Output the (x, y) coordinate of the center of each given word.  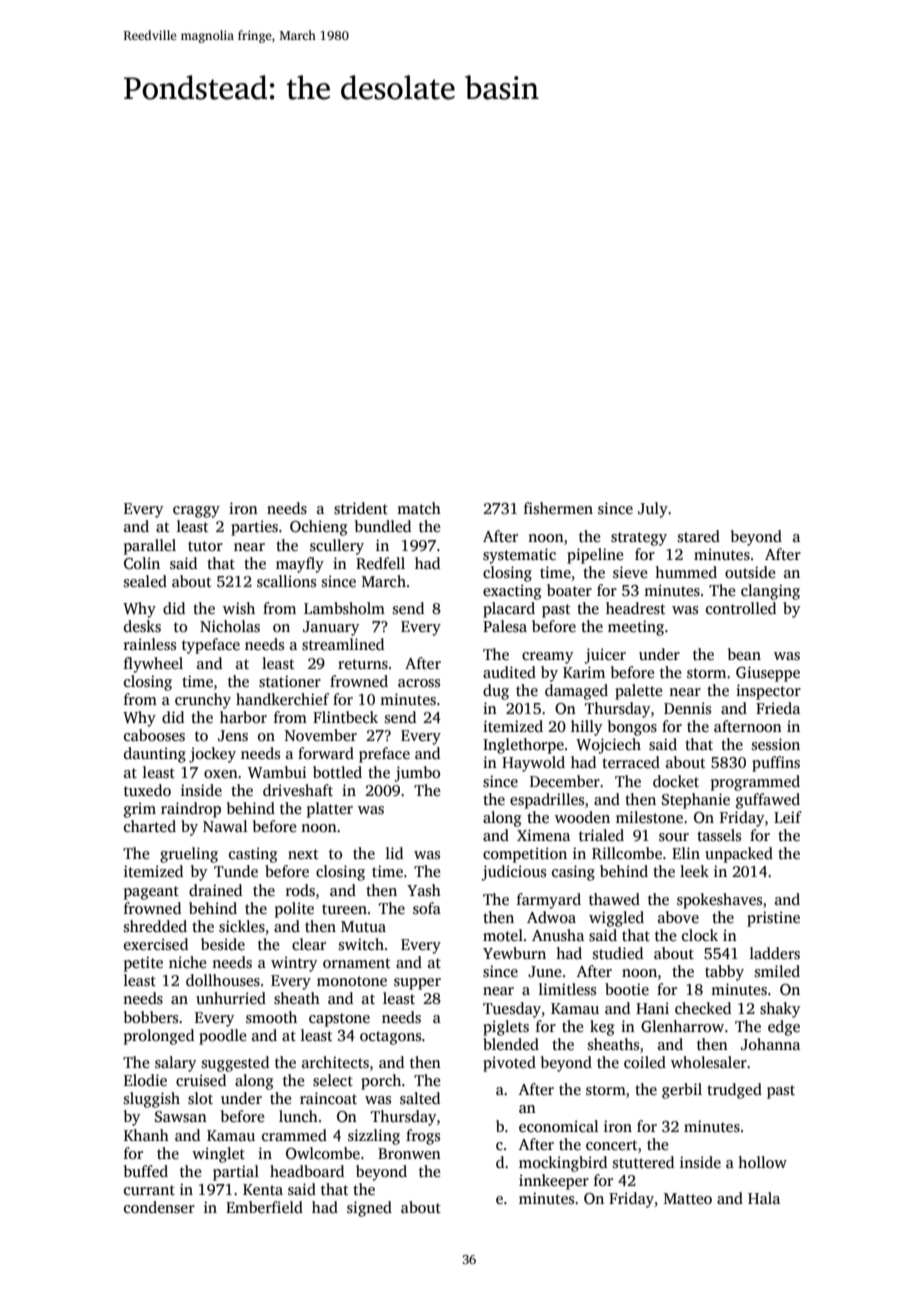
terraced (631, 762)
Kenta (263, 1189)
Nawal (225, 826)
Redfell (380, 563)
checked (703, 1008)
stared (699, 536)
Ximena (543, 835)
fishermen (558, 508)
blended (511, 1044)
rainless (150, 644)
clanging (770, 592)
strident (361, 508)
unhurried (231, 998)
